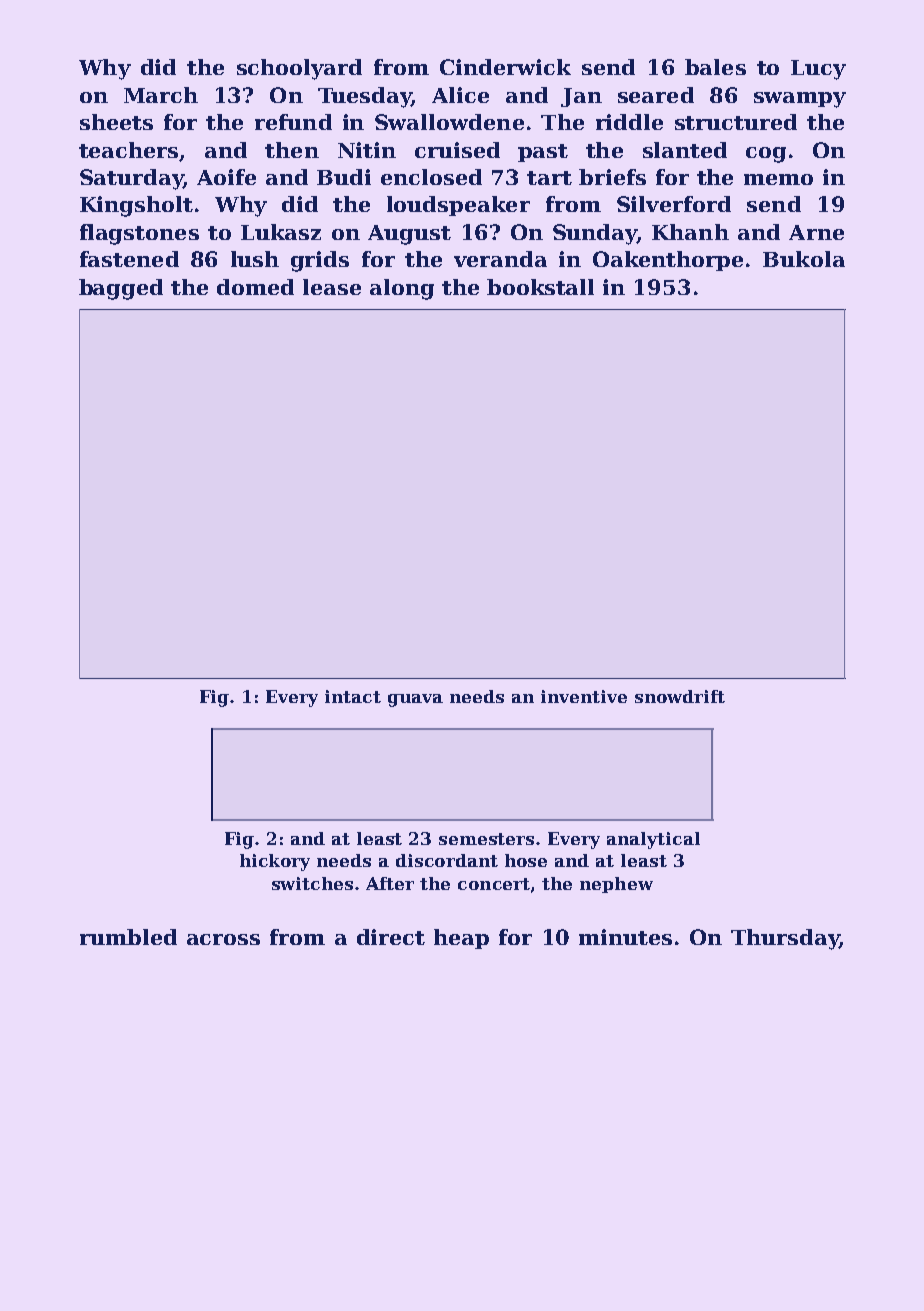 This screenshot has height=1311, width=924. What do you see at coordinates (680, 696) in the screenshot?
I see `snowdrift` at bounding box center [680, 696].
